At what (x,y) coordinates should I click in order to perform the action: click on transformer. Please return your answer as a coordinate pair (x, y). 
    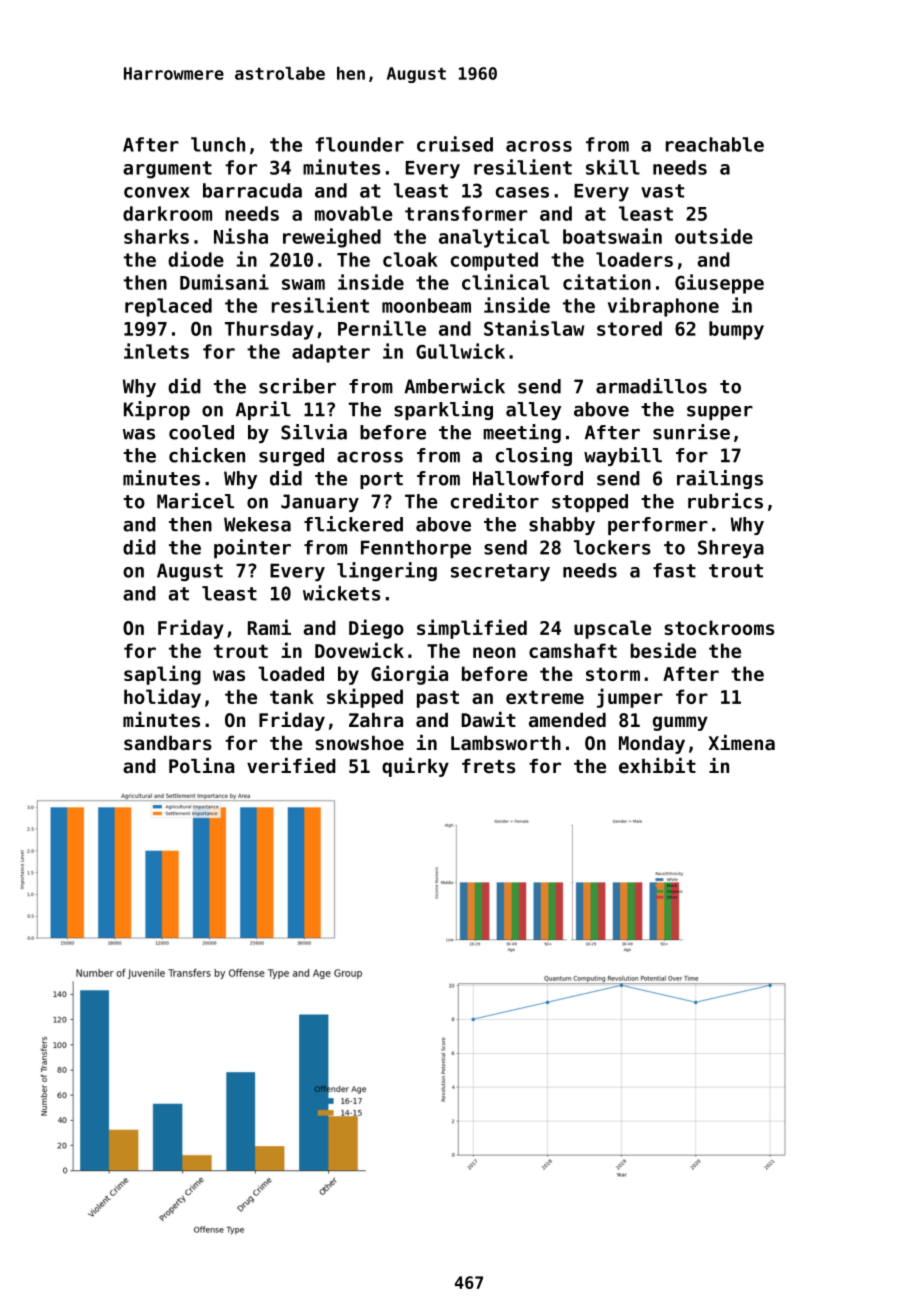
    Looking at the image, I should click on (466, 213).
